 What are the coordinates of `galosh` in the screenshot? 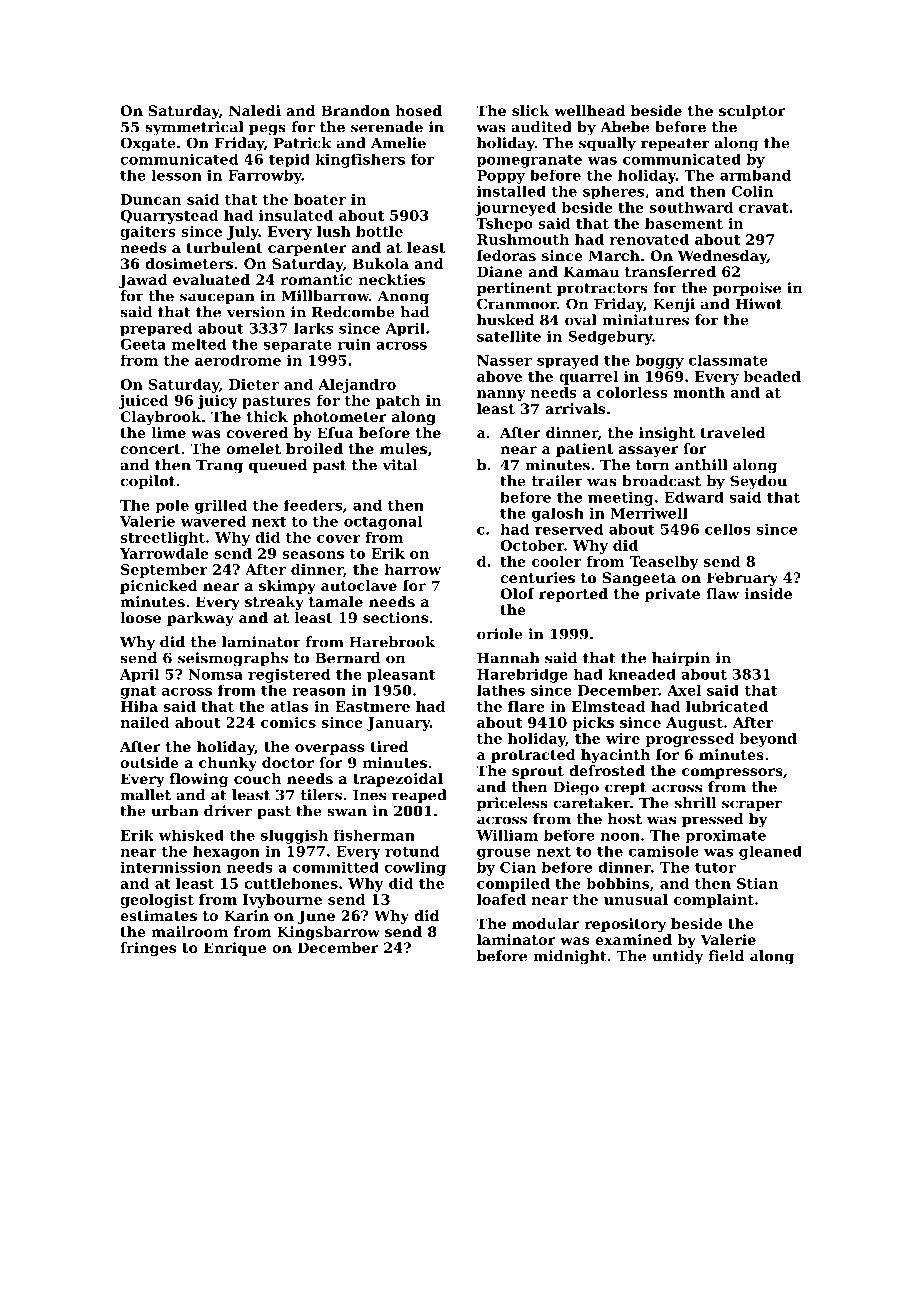 It's located at (558, 514).
